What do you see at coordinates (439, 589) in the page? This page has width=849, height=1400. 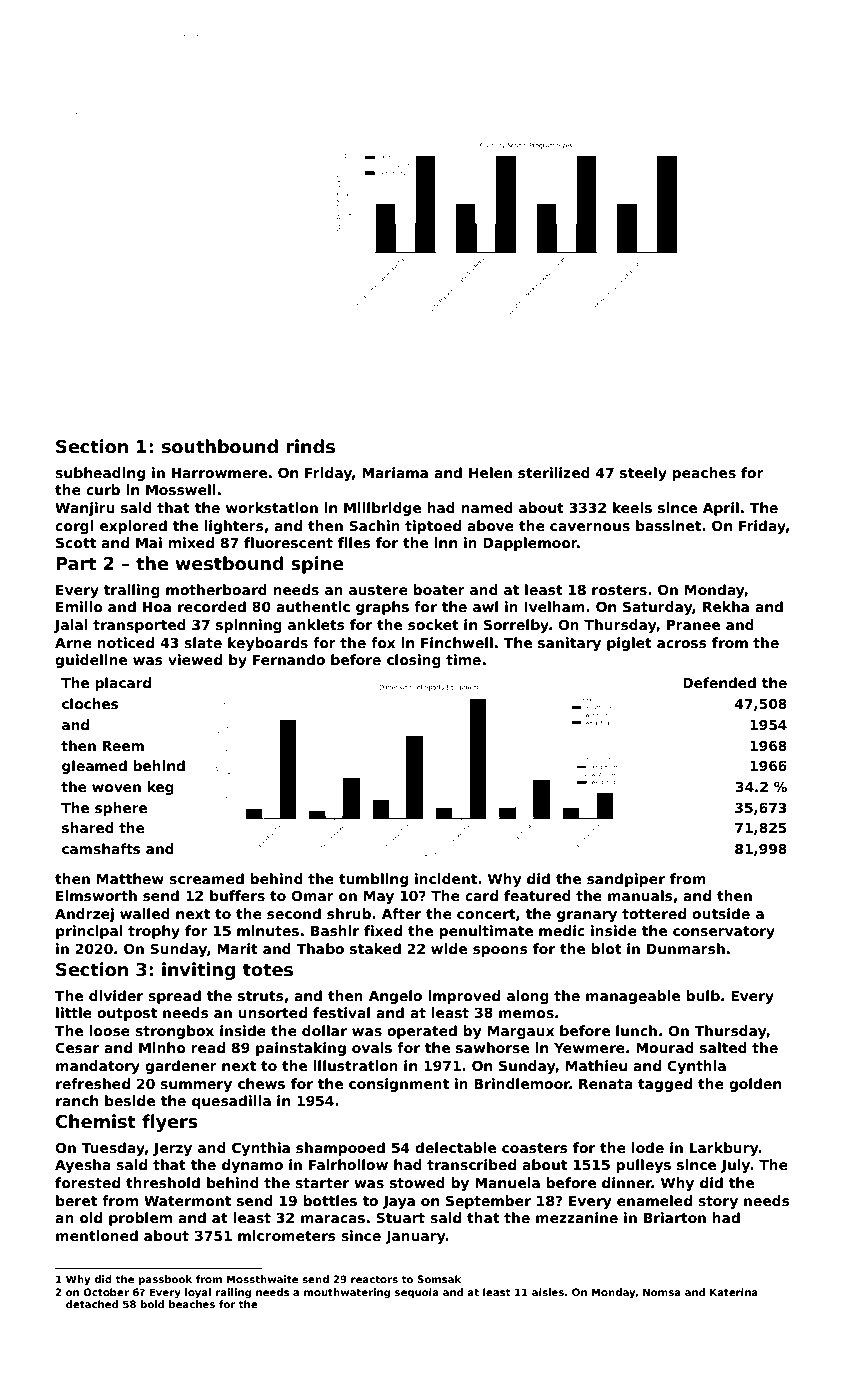 I see `boater` at bounding box center [439, 589].
